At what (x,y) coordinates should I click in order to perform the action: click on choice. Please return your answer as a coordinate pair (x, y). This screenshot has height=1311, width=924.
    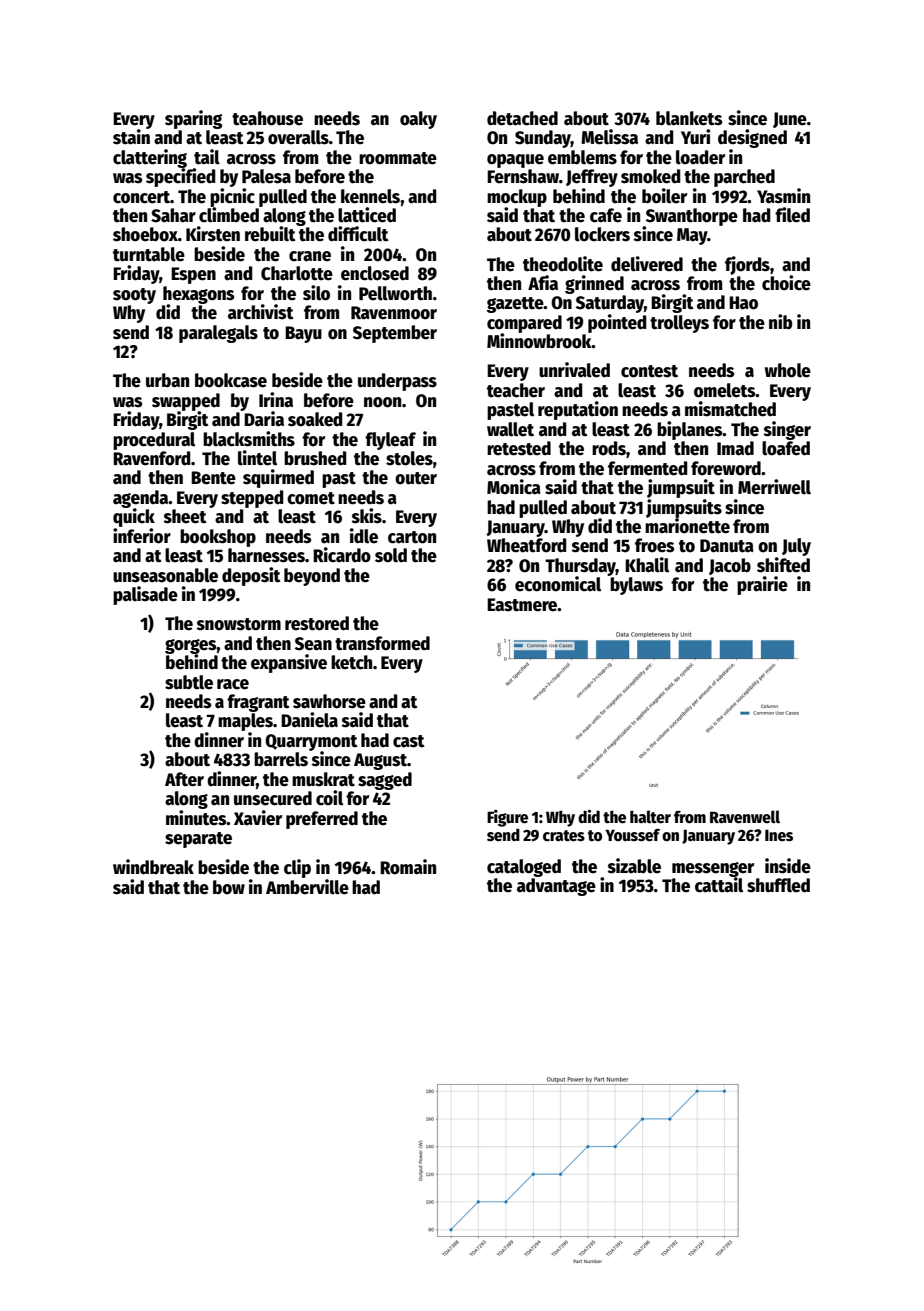
    Looking at the image, I should click on (786, 283).
